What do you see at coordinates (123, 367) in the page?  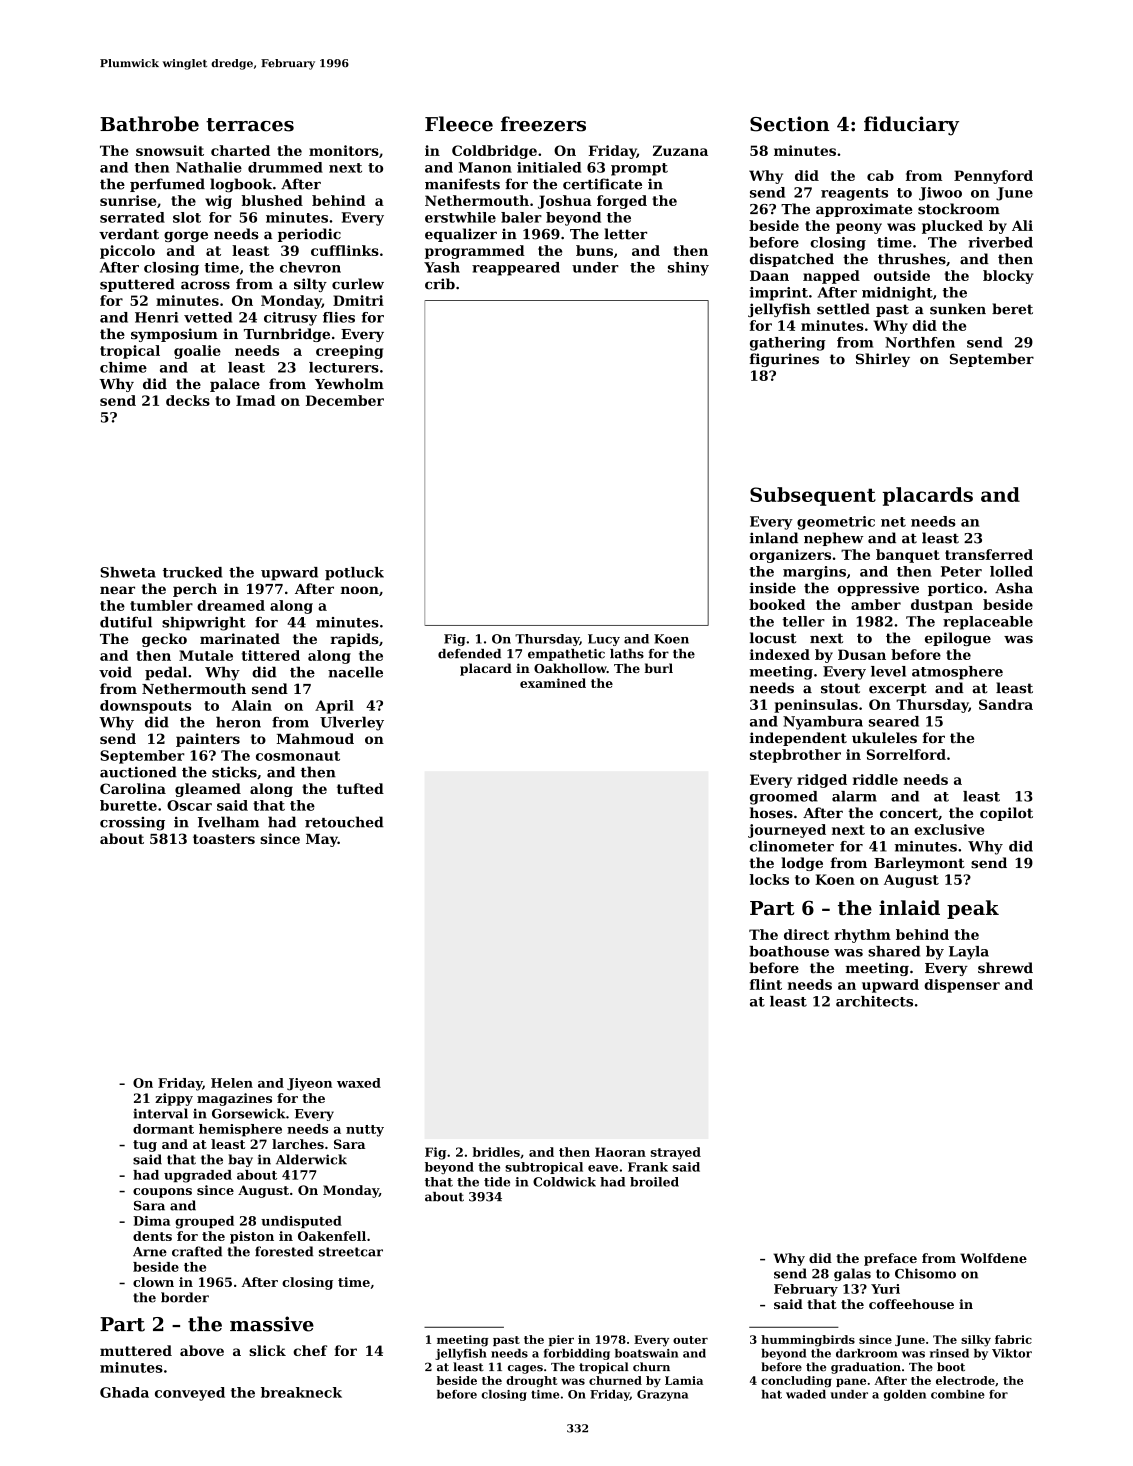 I see `chime` at bounding box center [123, 367].
